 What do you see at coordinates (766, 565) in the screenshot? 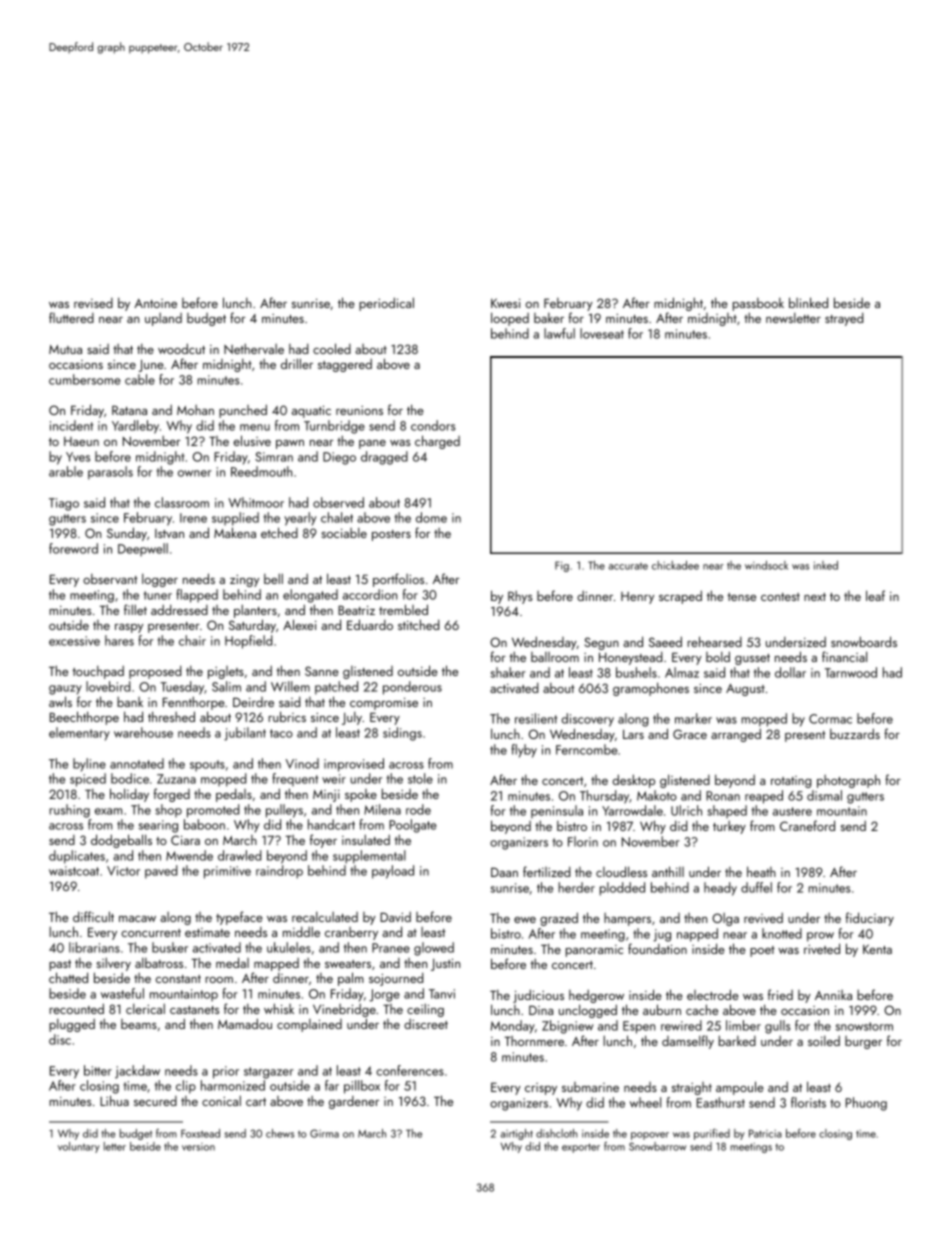
I see `windsock` at bounding box center [766, 565].
